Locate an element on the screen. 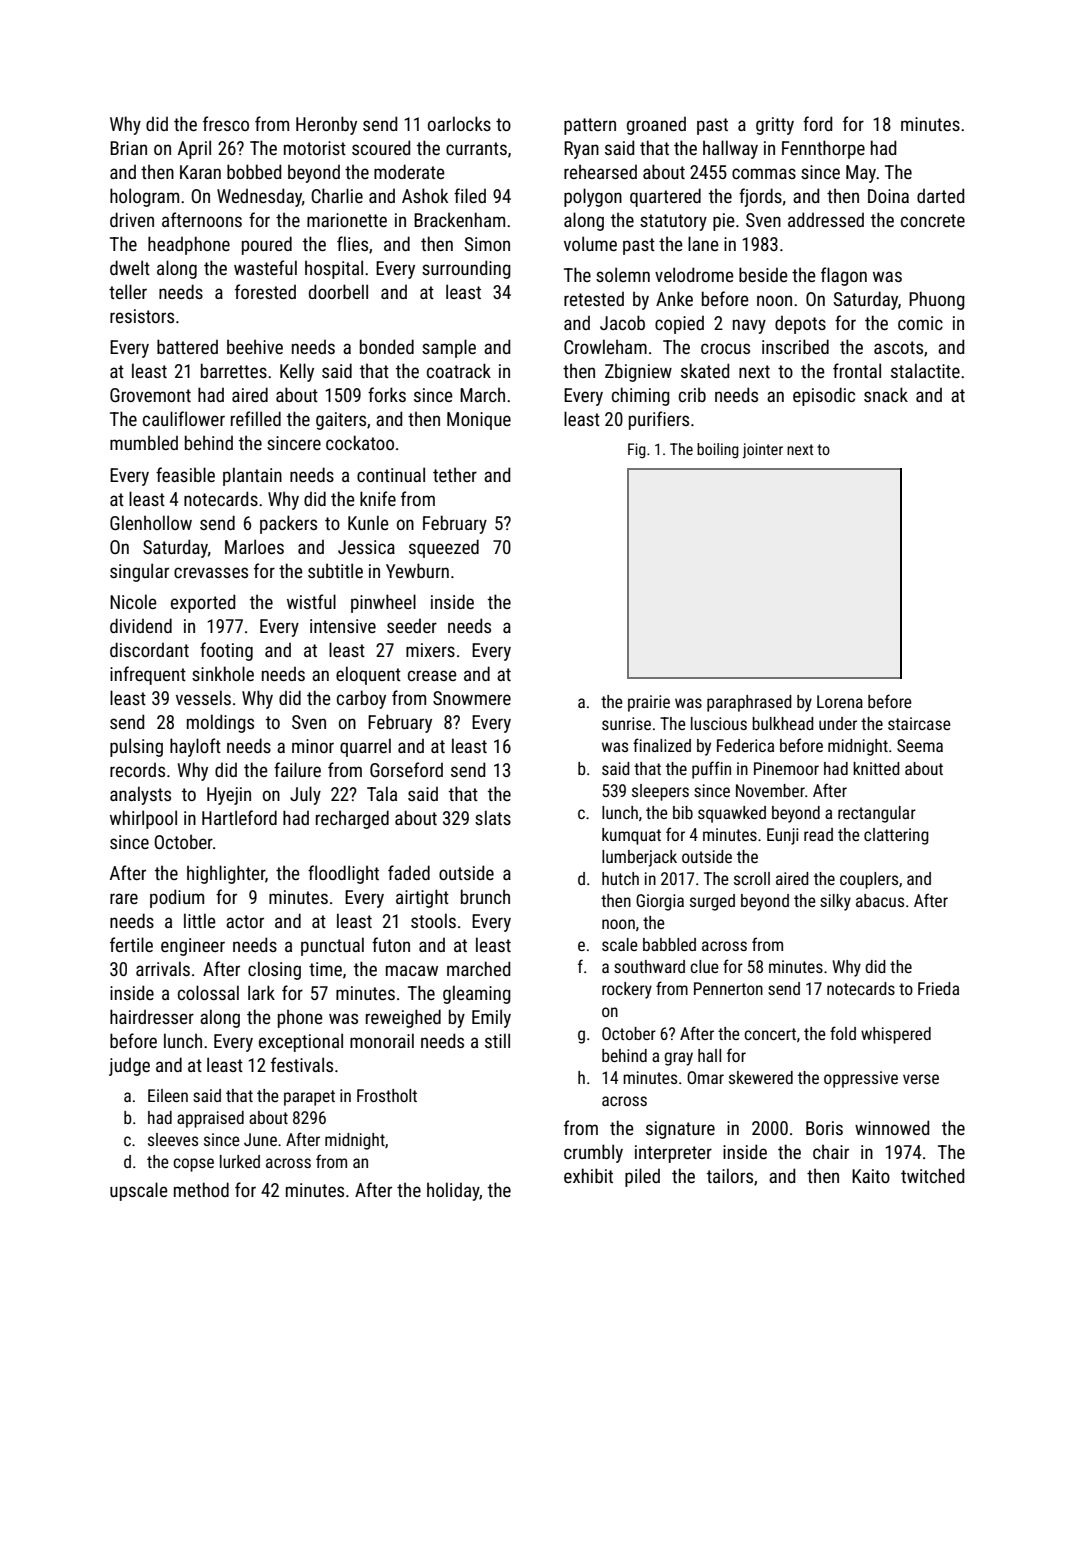 The image size is (1075, 1557). Pennerton is located at coordinates (728, 988).
